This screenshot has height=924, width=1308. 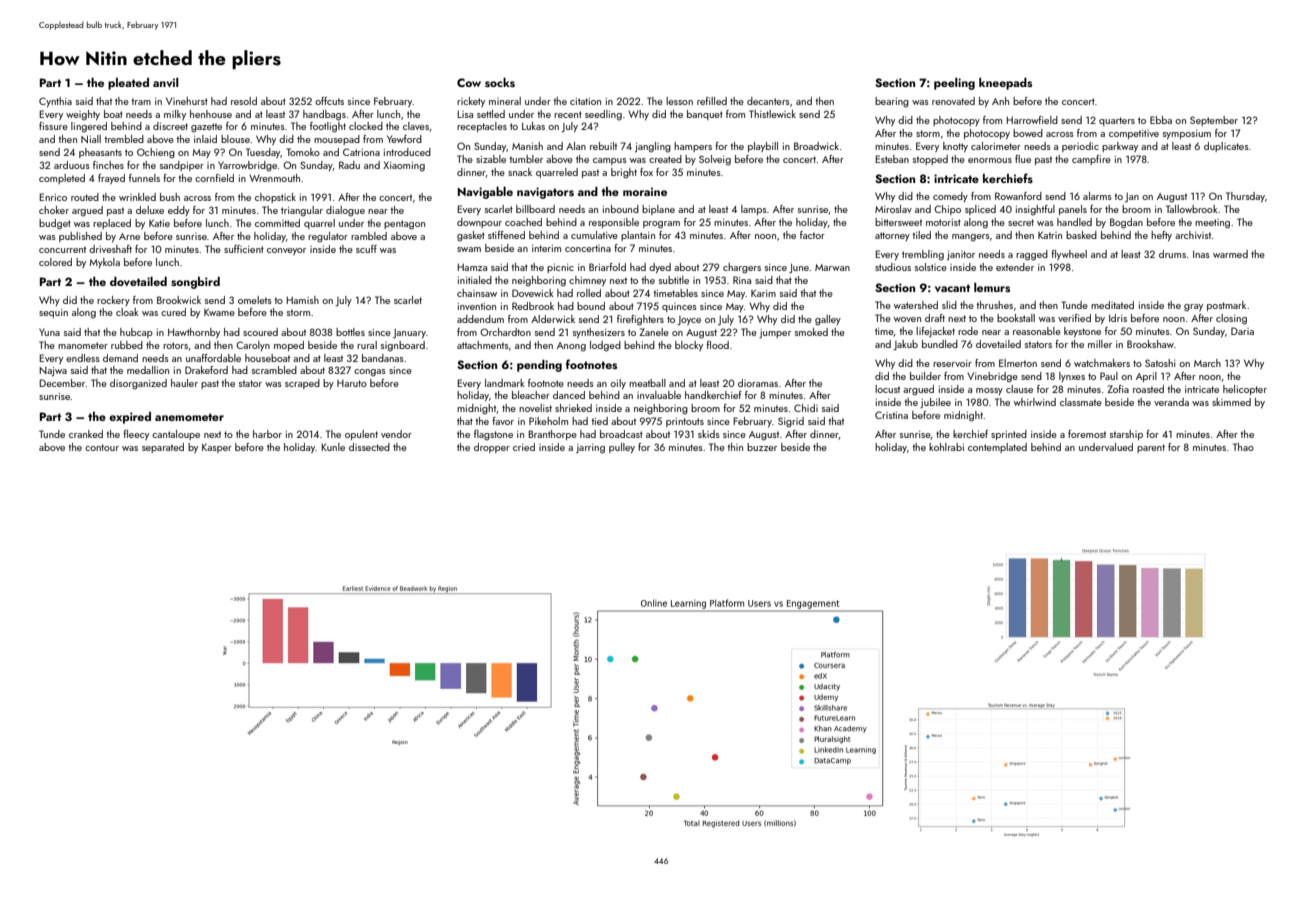 I want to click on meeting, so click(x=1212, y=224).
